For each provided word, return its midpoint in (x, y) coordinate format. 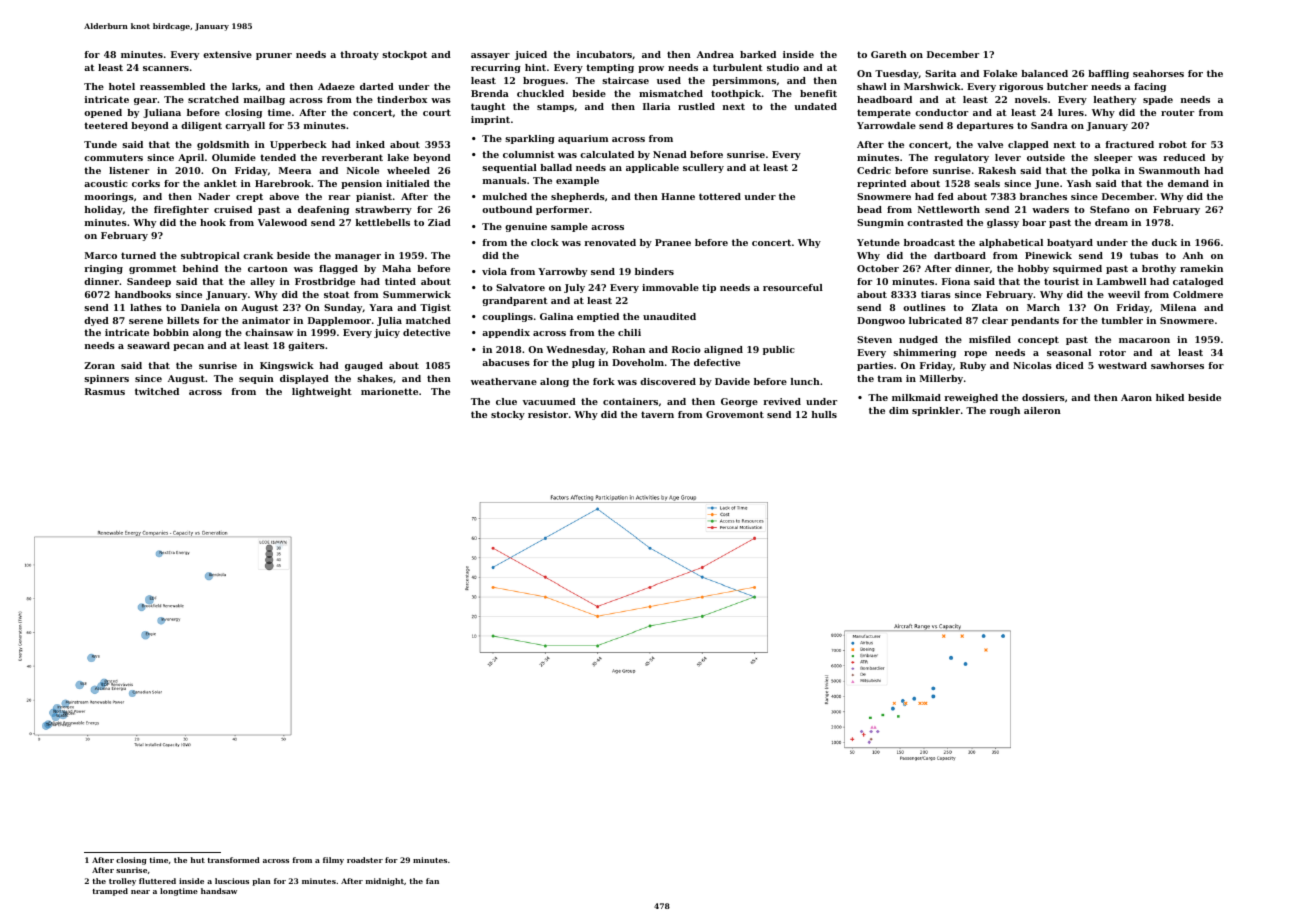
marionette (389, 391)
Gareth (889, 54)
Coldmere (1198, 294)
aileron (1042, 410)
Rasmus (105, 391)
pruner (274, 56)
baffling (1108, 74)
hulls (824, 414)
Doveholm (638, 362)
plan (261, 882)
